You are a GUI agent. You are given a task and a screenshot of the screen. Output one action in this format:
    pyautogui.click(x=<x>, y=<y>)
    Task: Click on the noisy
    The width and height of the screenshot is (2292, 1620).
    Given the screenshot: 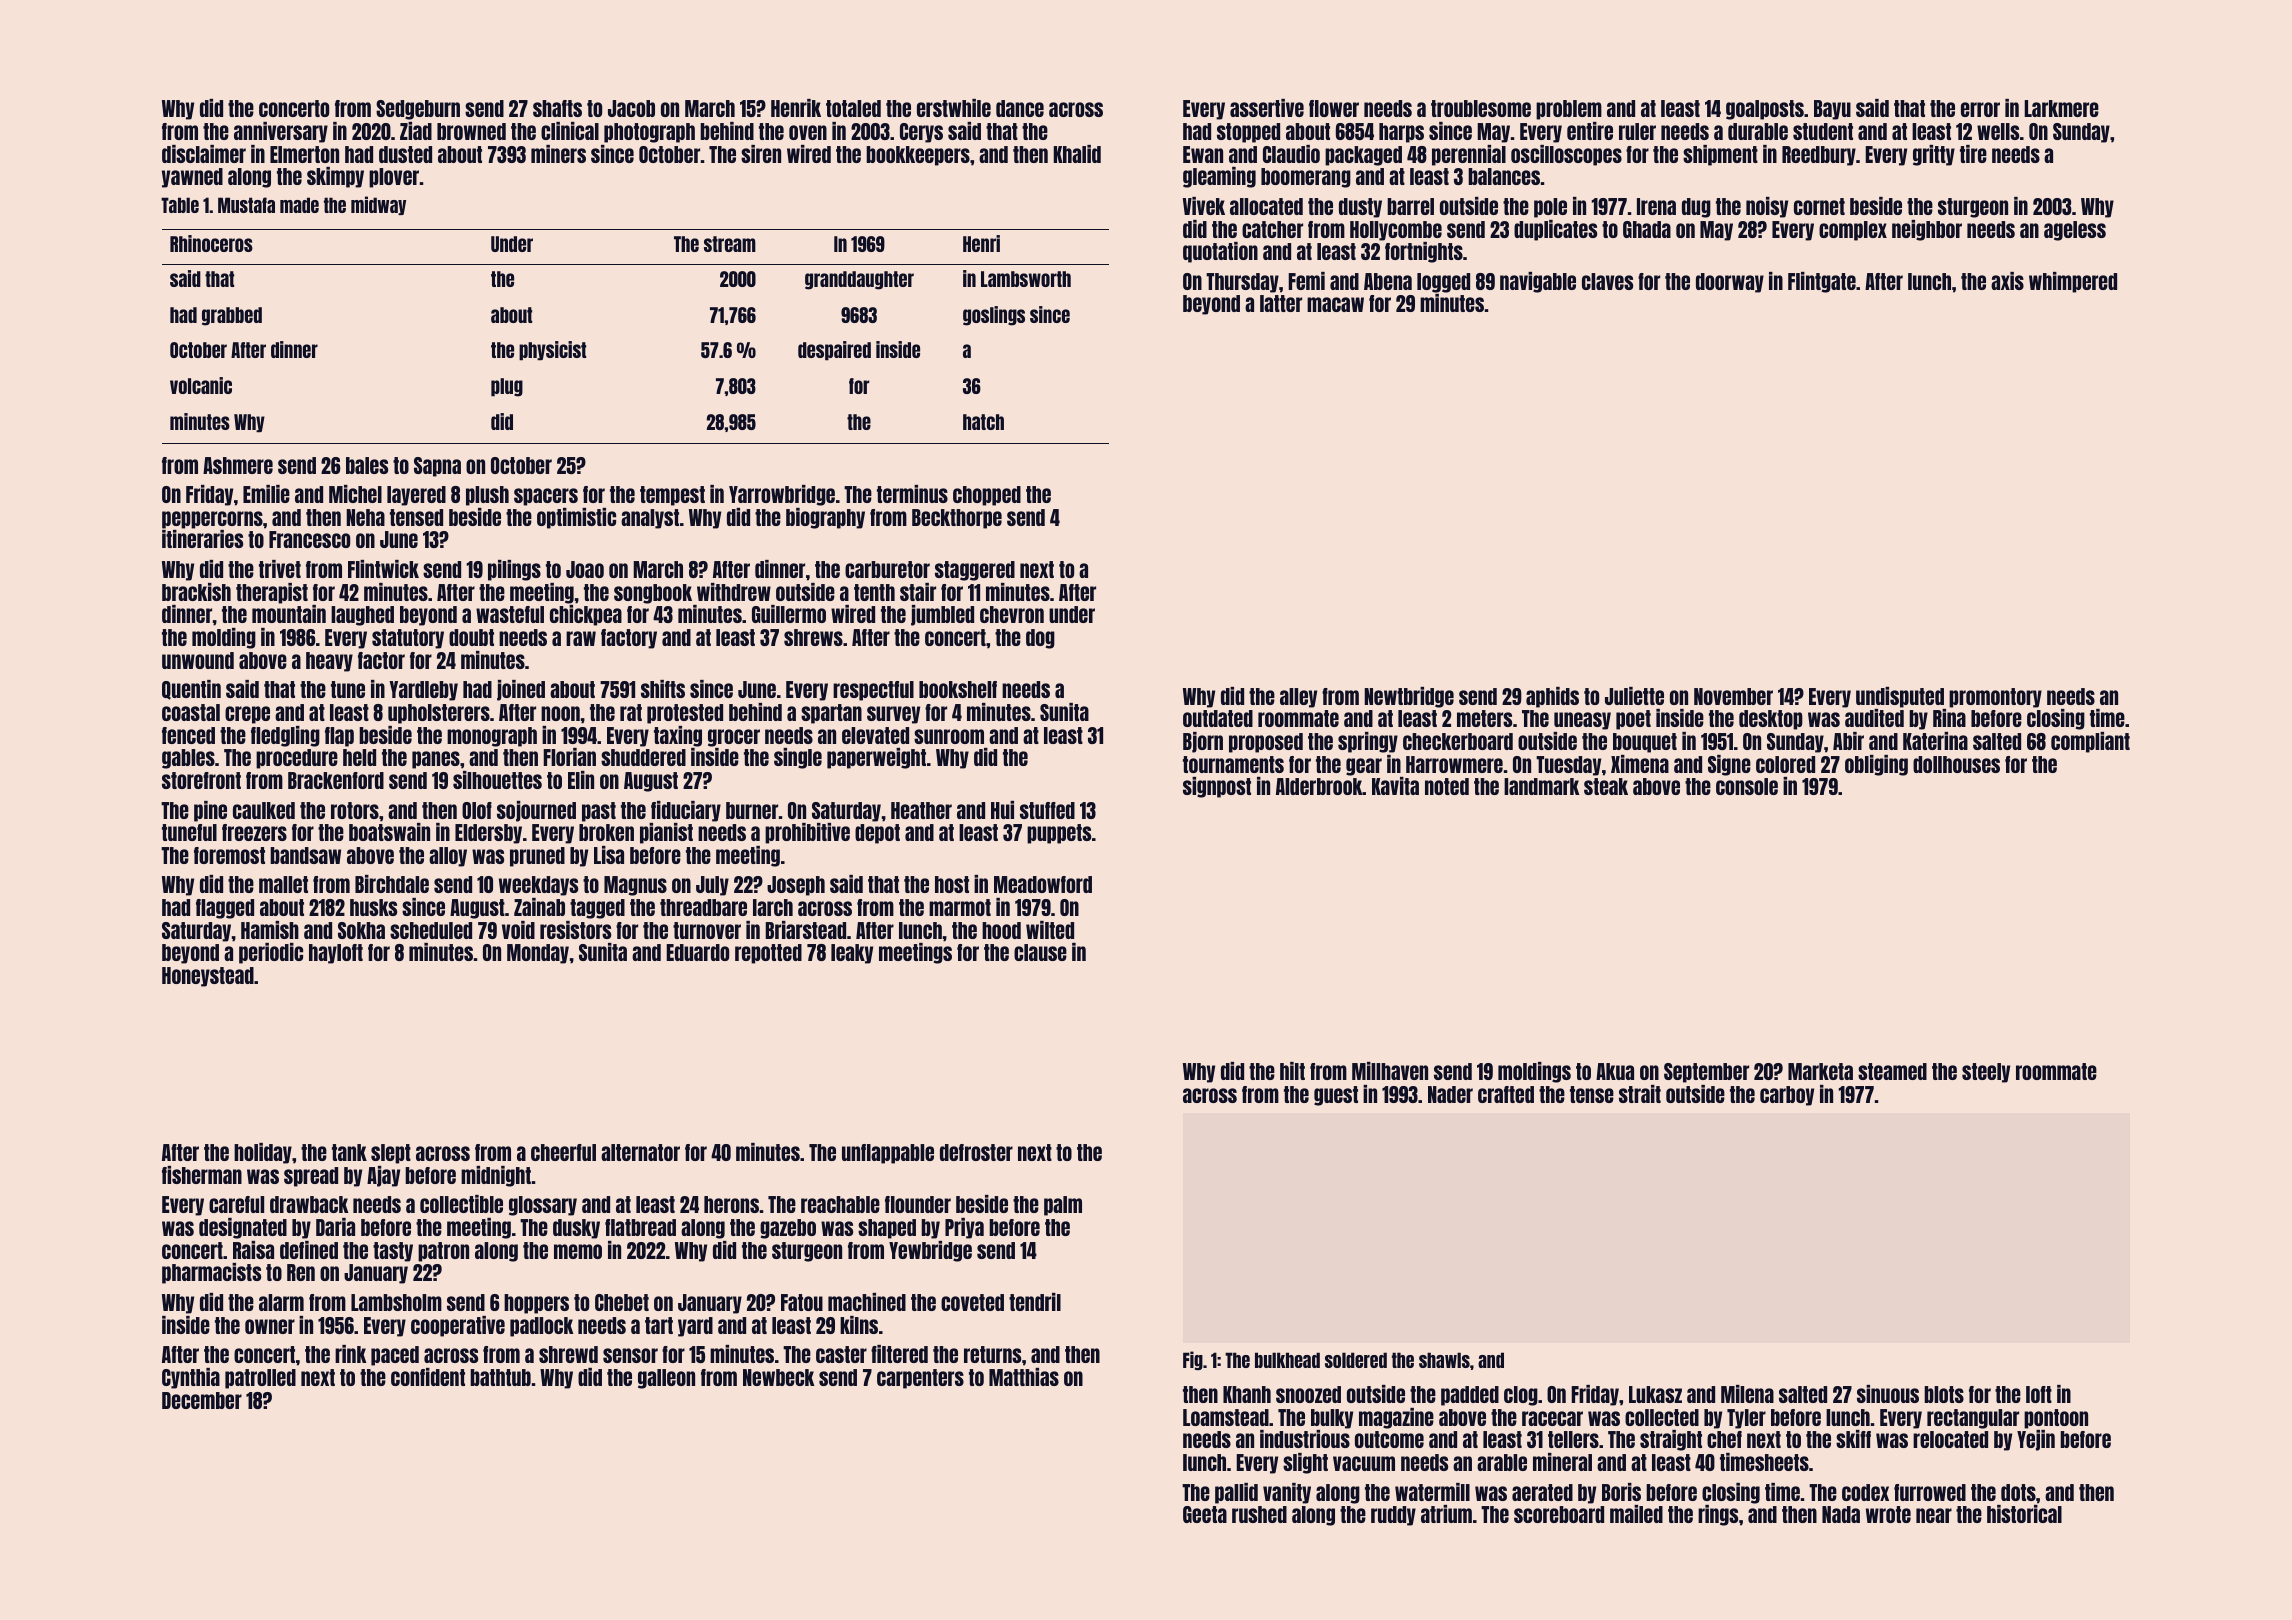 What is the action you would take?
    pyautogui.click(x=1767, y=207)
